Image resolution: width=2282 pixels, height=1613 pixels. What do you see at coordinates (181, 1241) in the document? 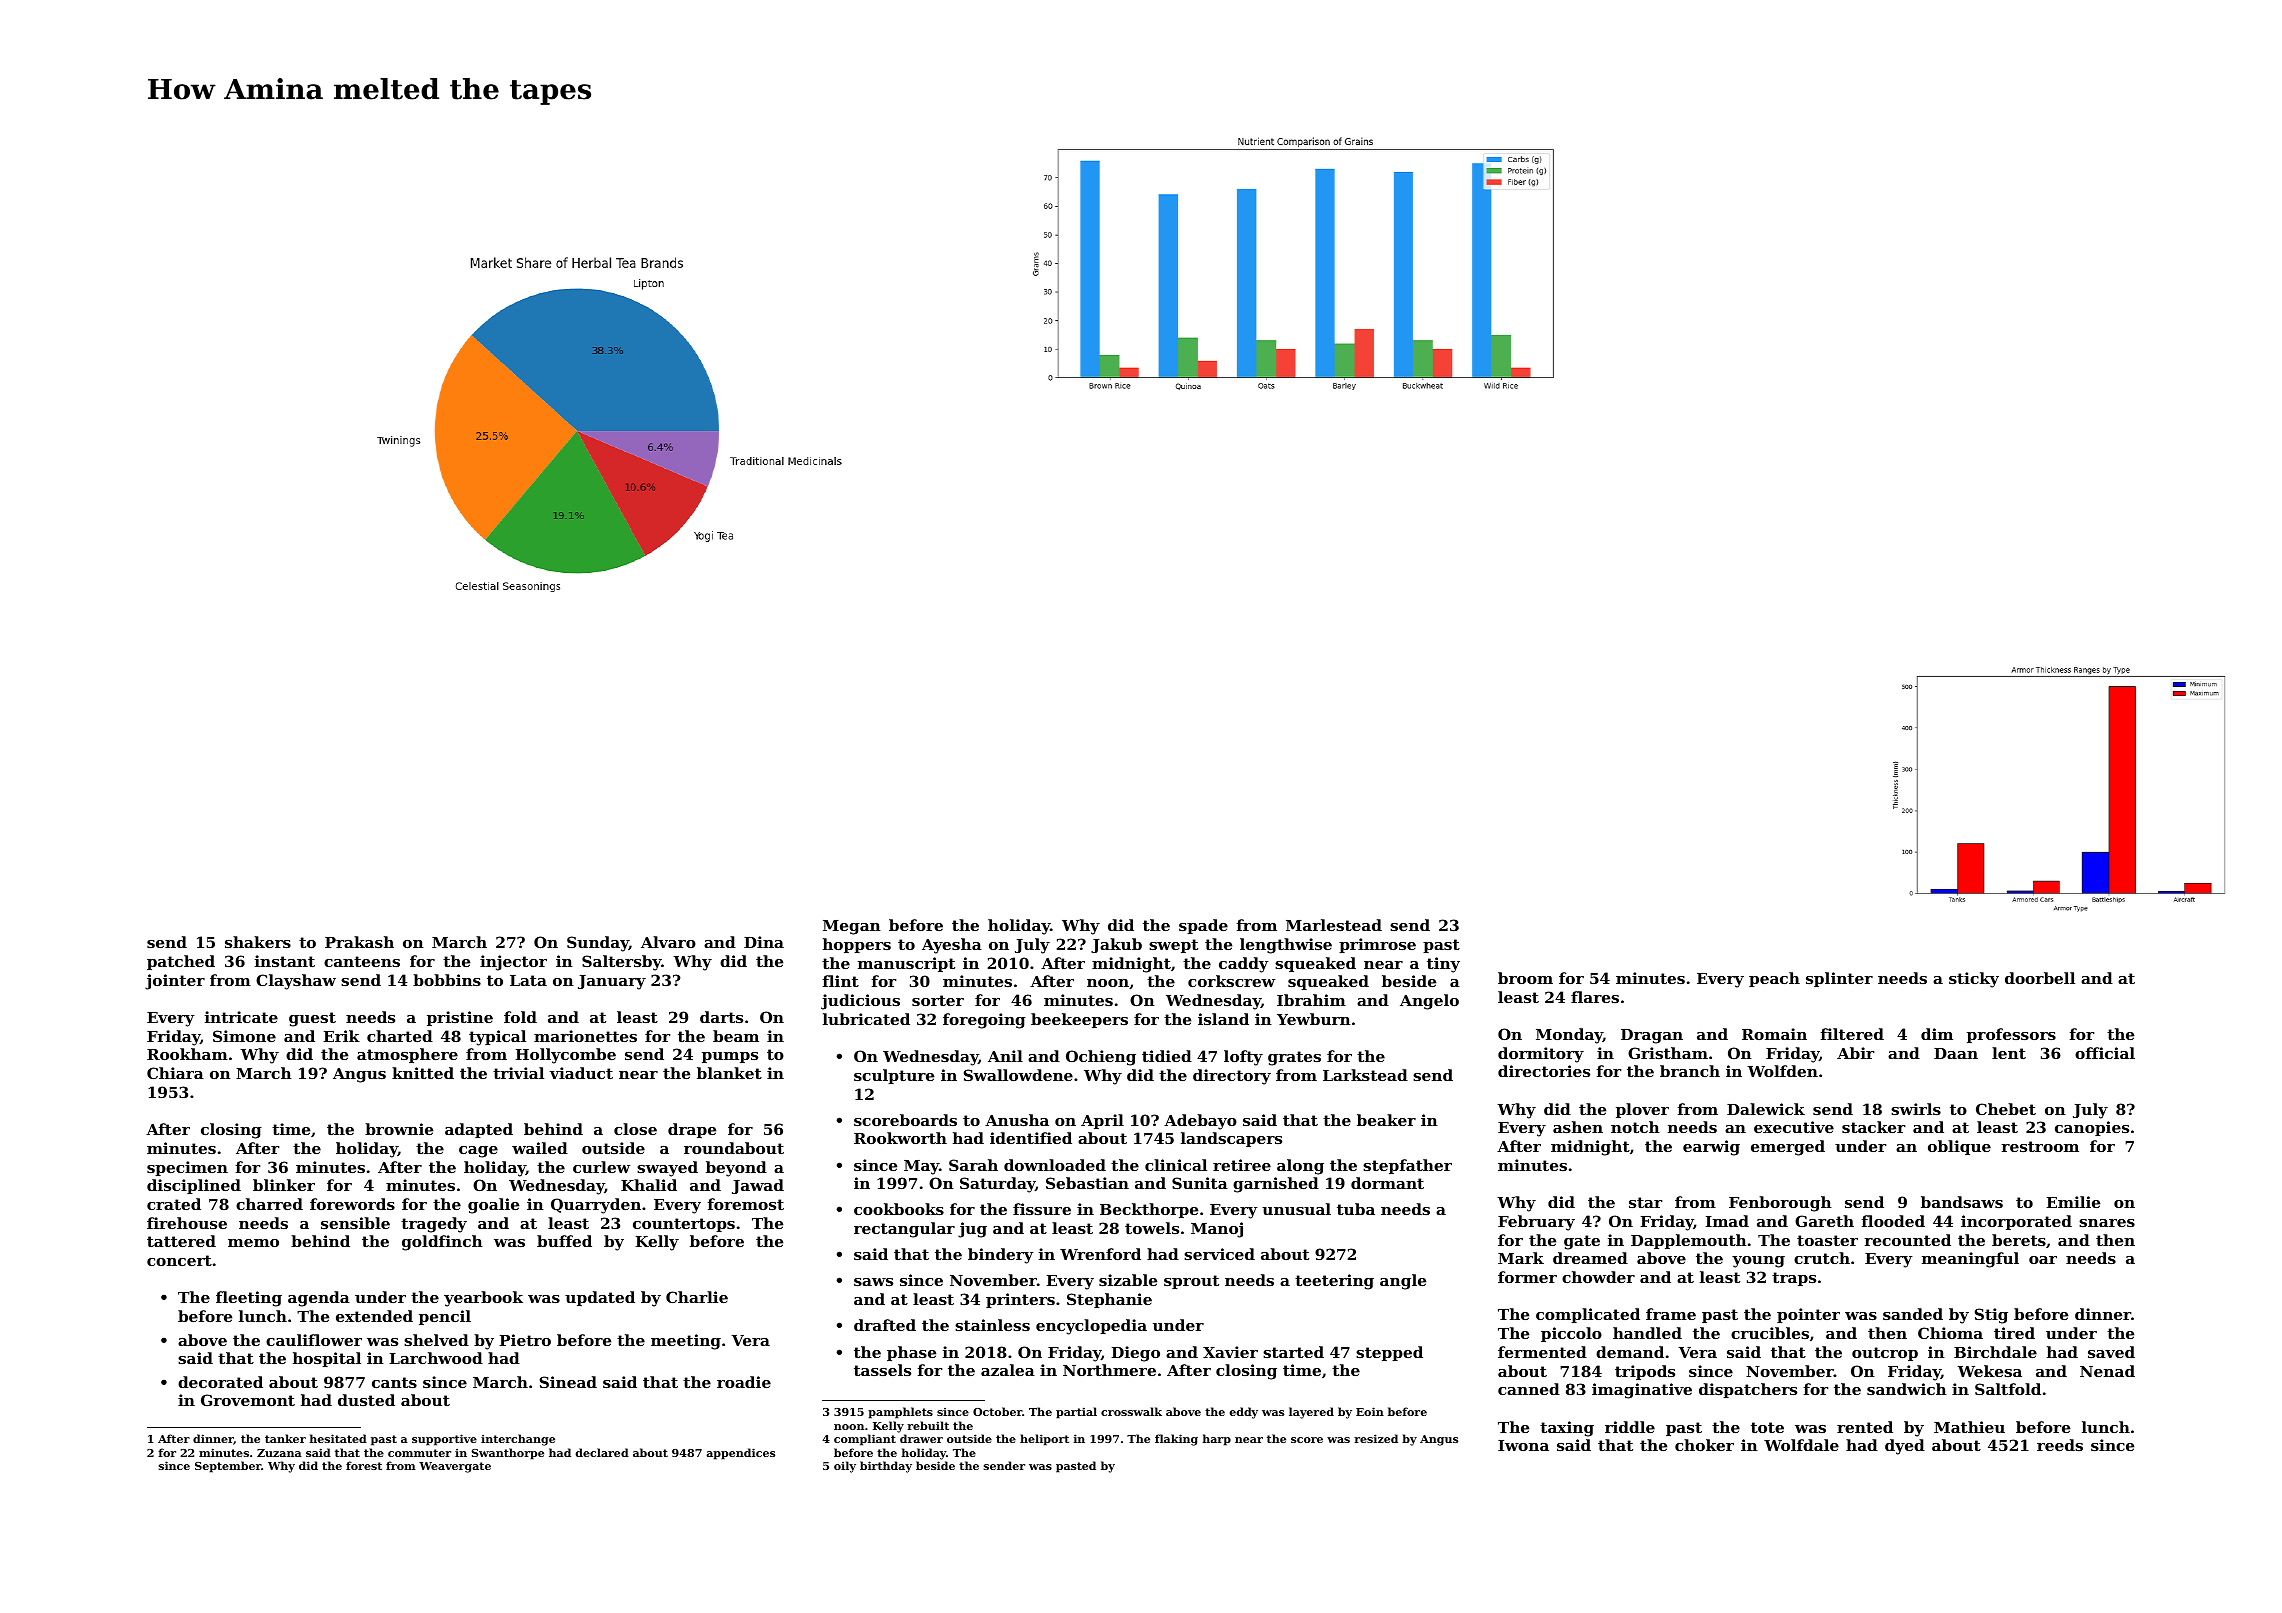
I see `tattered` at bounding box center [181, 1241].
